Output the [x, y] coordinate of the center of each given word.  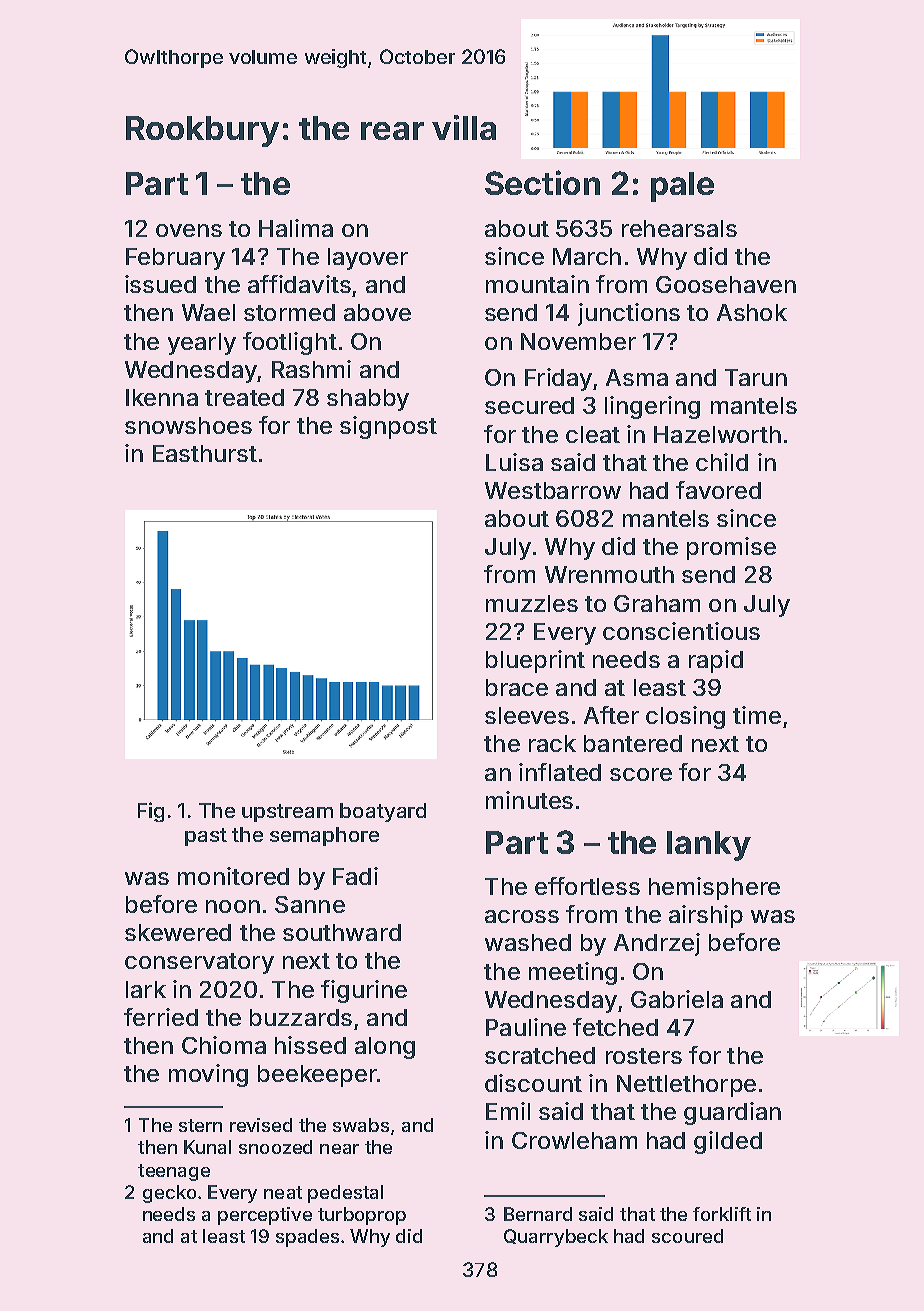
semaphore [324, 836]
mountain [537, 284]
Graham [657, 603]
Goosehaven [726, 284]
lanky [709, 846]
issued [160, 284]
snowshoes [188, 425]
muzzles [532, 603]
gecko [169, 1194]
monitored [233, 876]
